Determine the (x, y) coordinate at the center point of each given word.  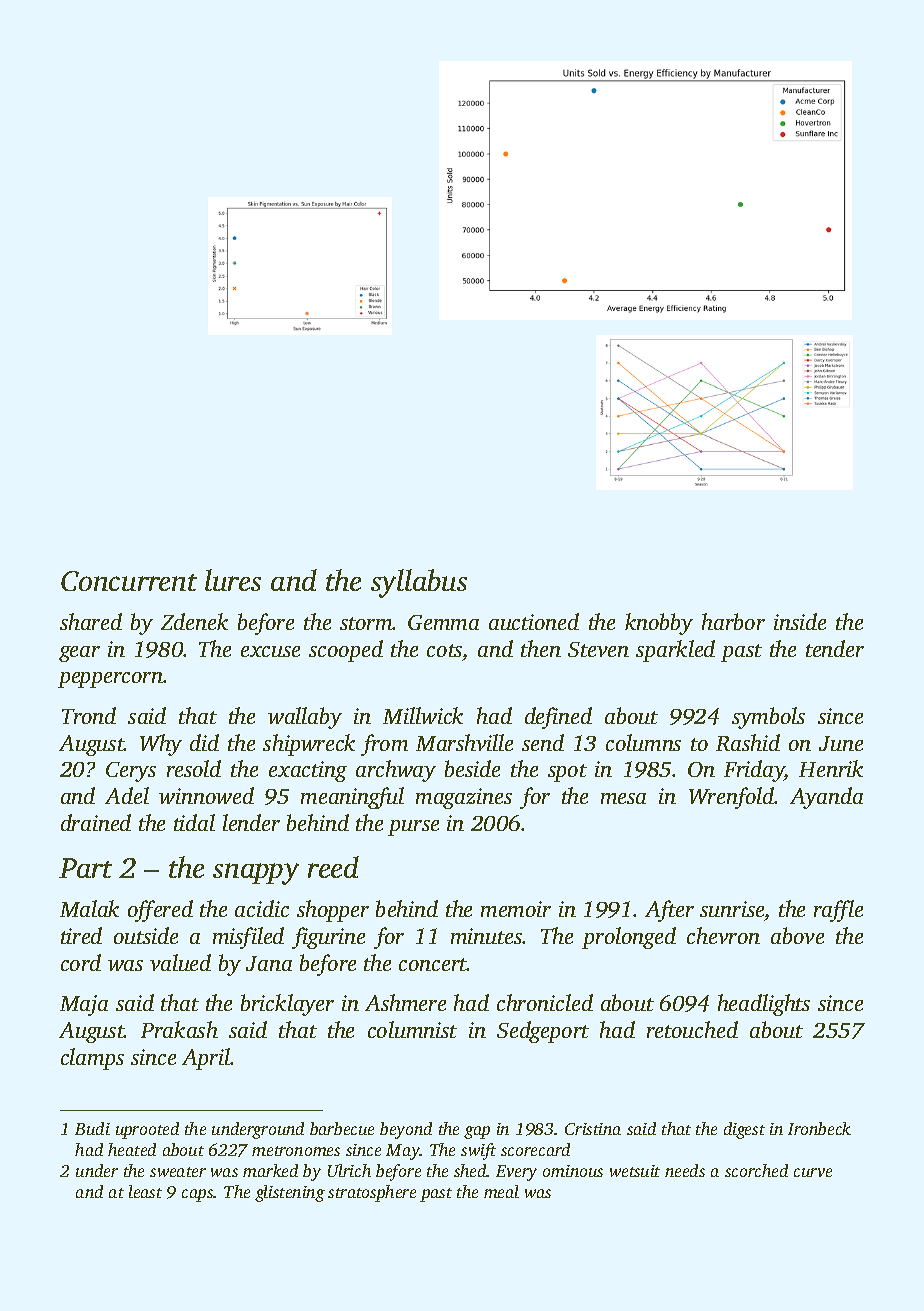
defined (558, 718)
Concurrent (129, 581)
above (797, 935)
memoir (516, 909)
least (145, 1191)
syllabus (419, 583)
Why (161, 745)
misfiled (248, 938)
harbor (733, 621)
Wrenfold (732, 798)
